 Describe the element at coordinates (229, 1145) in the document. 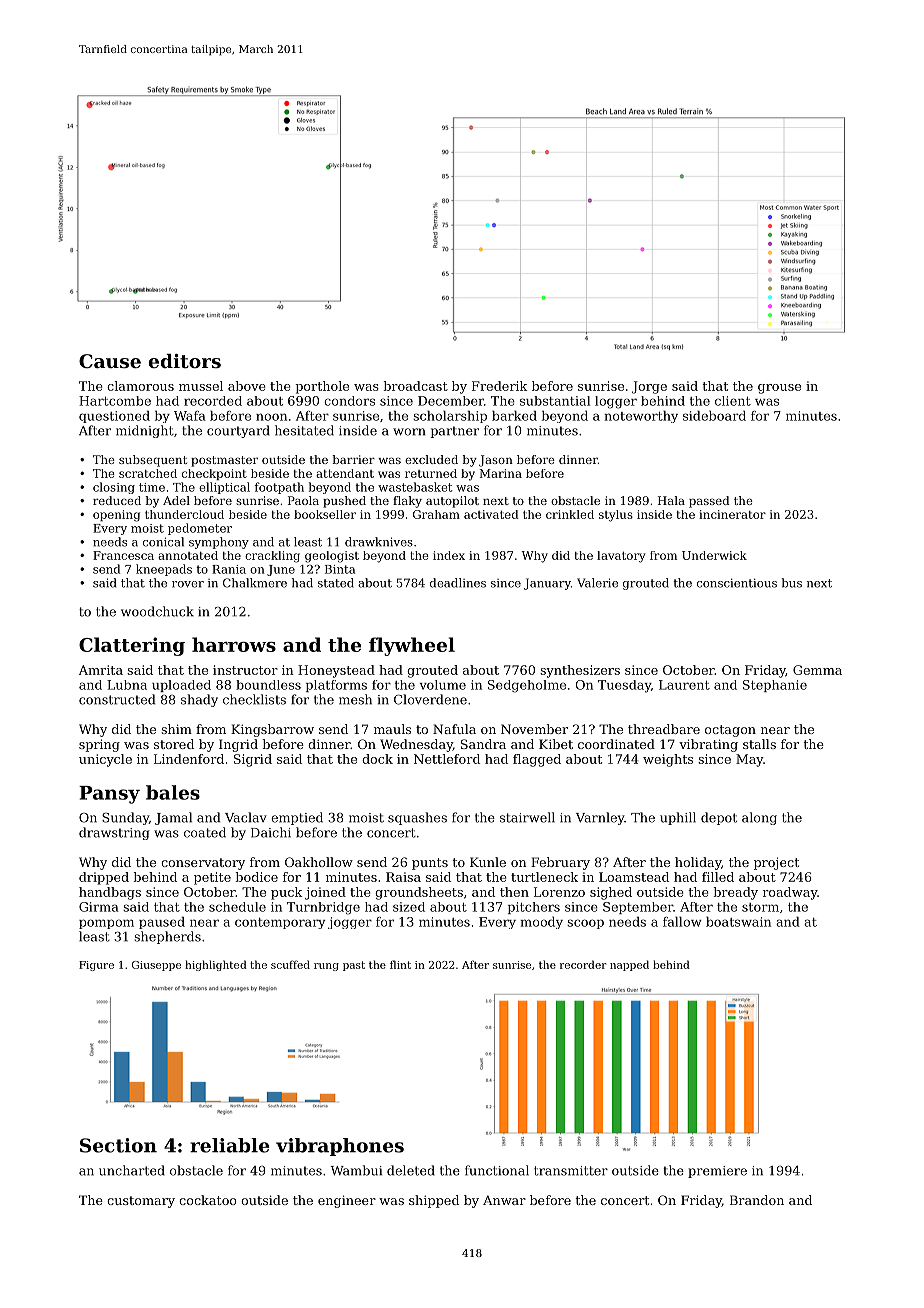

I see `reliable` at that location.
